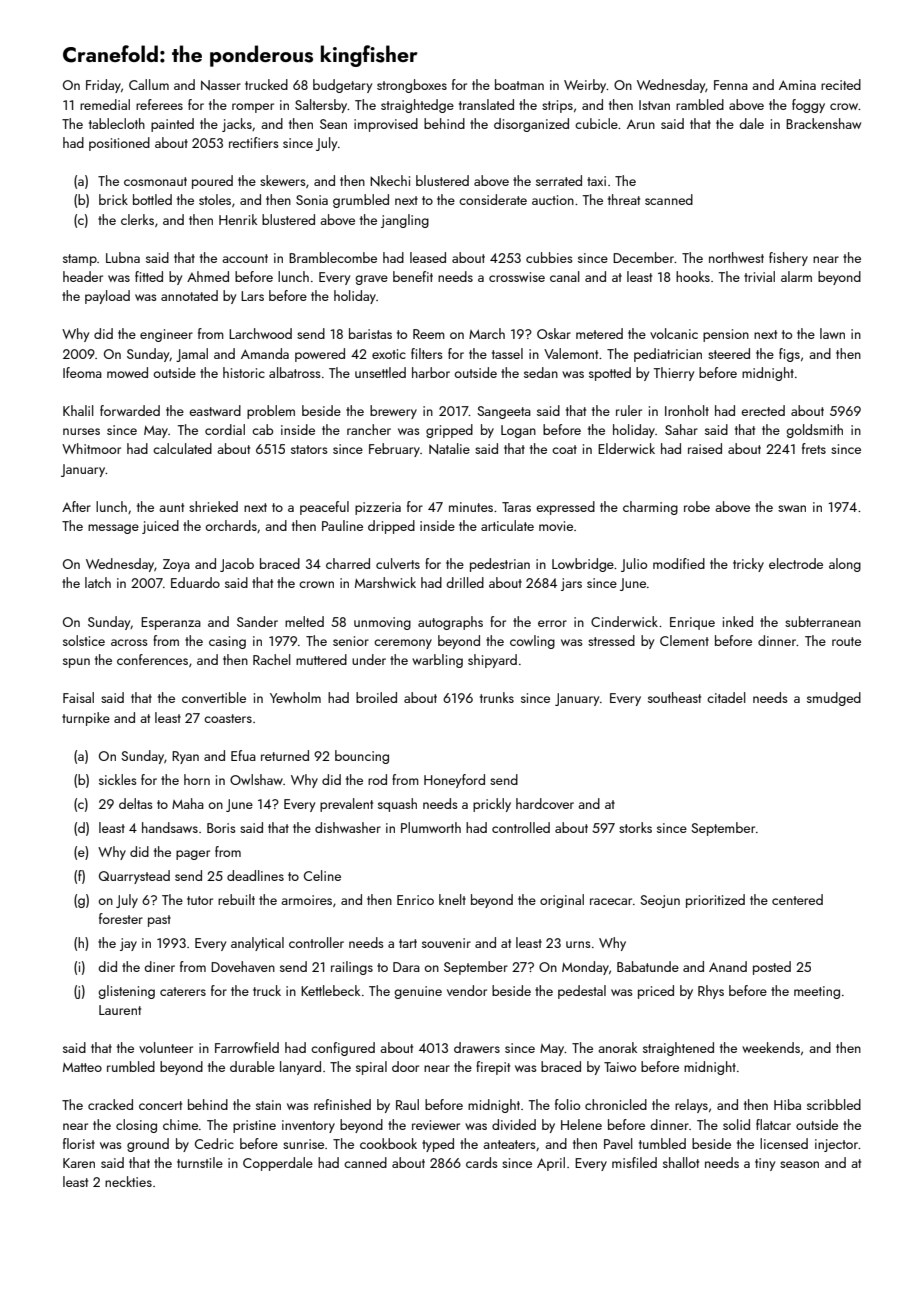  Describe the element at coordinates (417, 106) in the document. I see `straightedge` at that location.
